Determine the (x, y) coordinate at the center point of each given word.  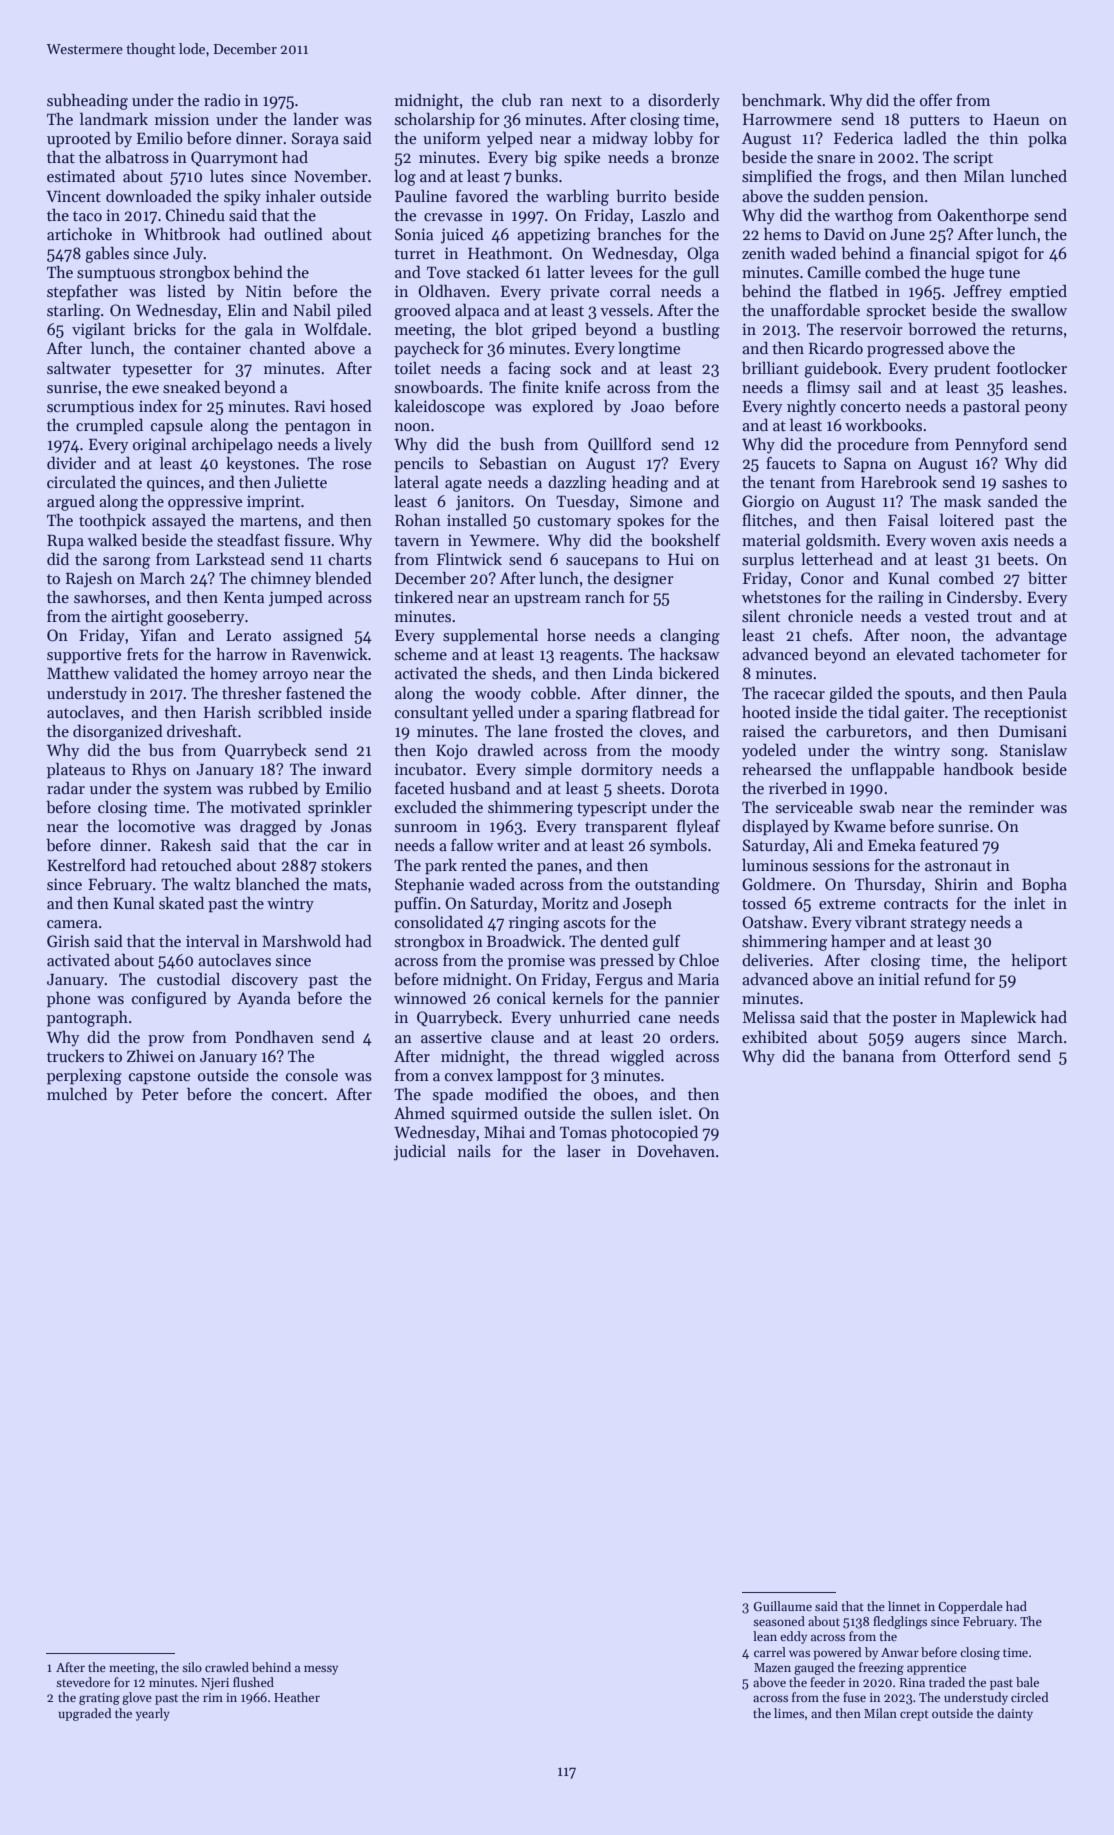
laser (584, 1151)
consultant (431, 712)
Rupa (65, 542)
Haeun (1016, 119)
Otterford (977, 1056)
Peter (160, 1094)
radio (222, 100)
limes (789, 1713)
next (587, 101)
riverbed (798, 788)
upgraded (84, 1714)
